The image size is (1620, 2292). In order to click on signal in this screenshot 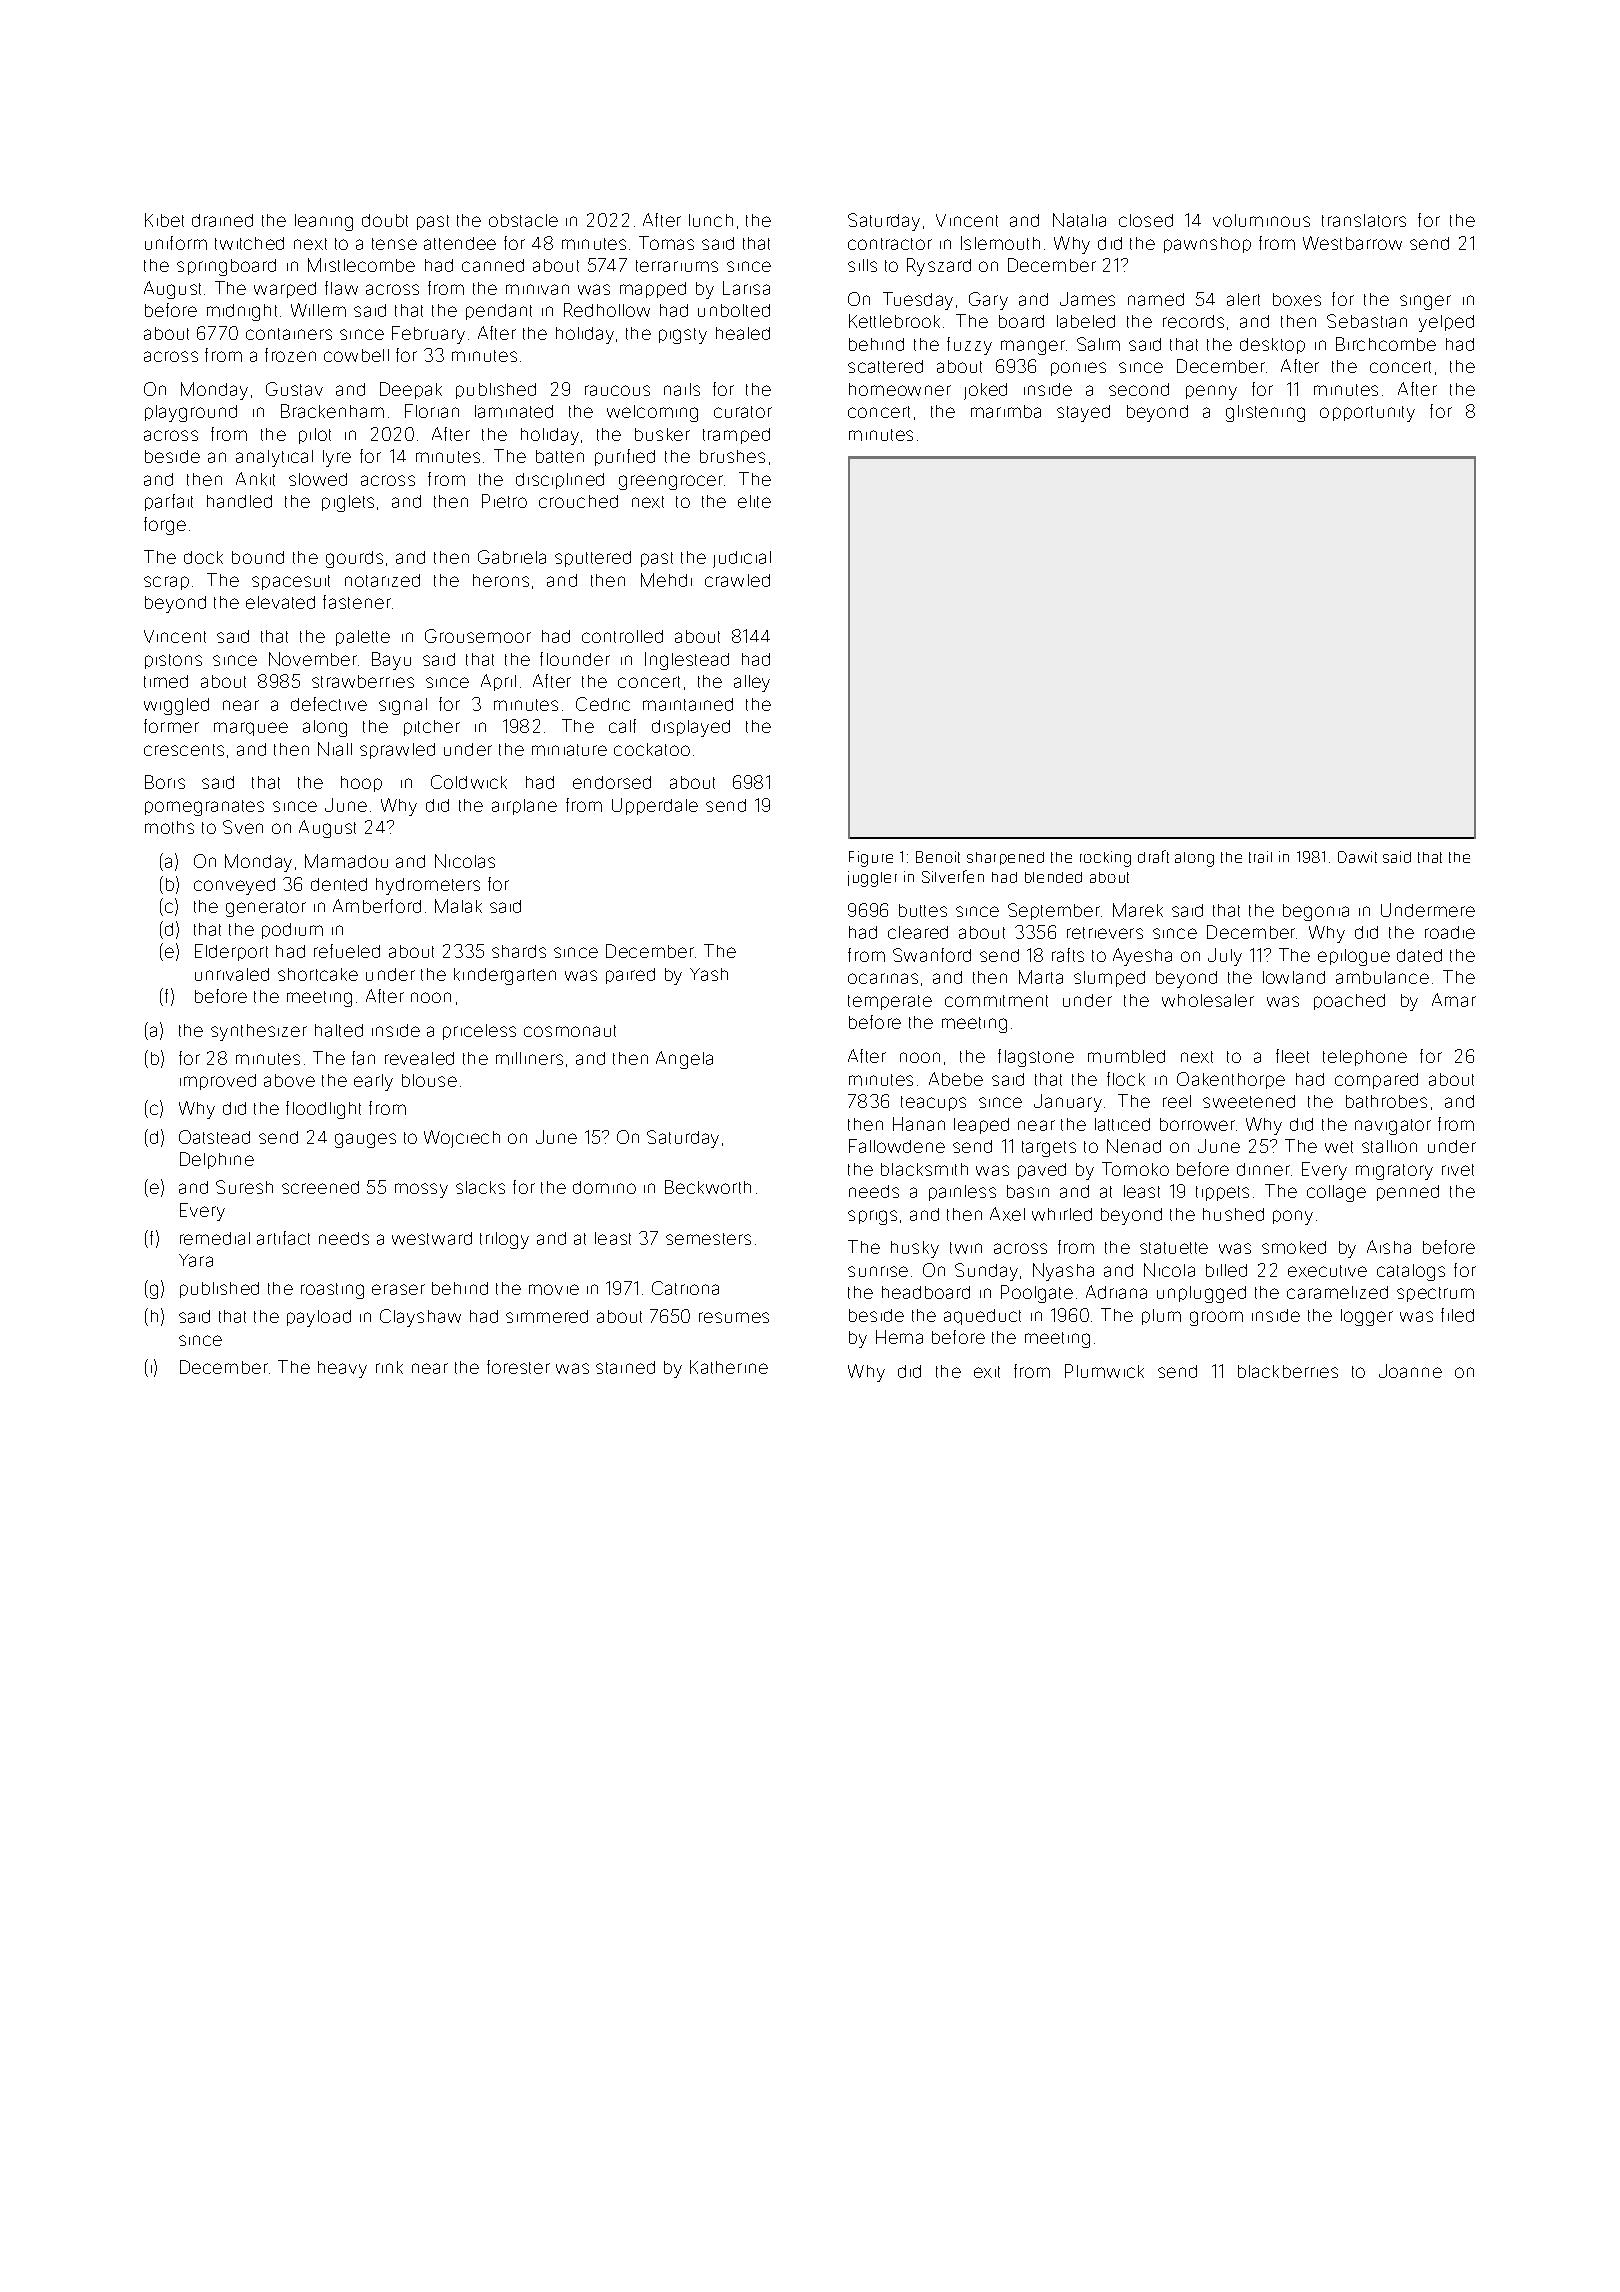, I will do `click(403, 706)`.
